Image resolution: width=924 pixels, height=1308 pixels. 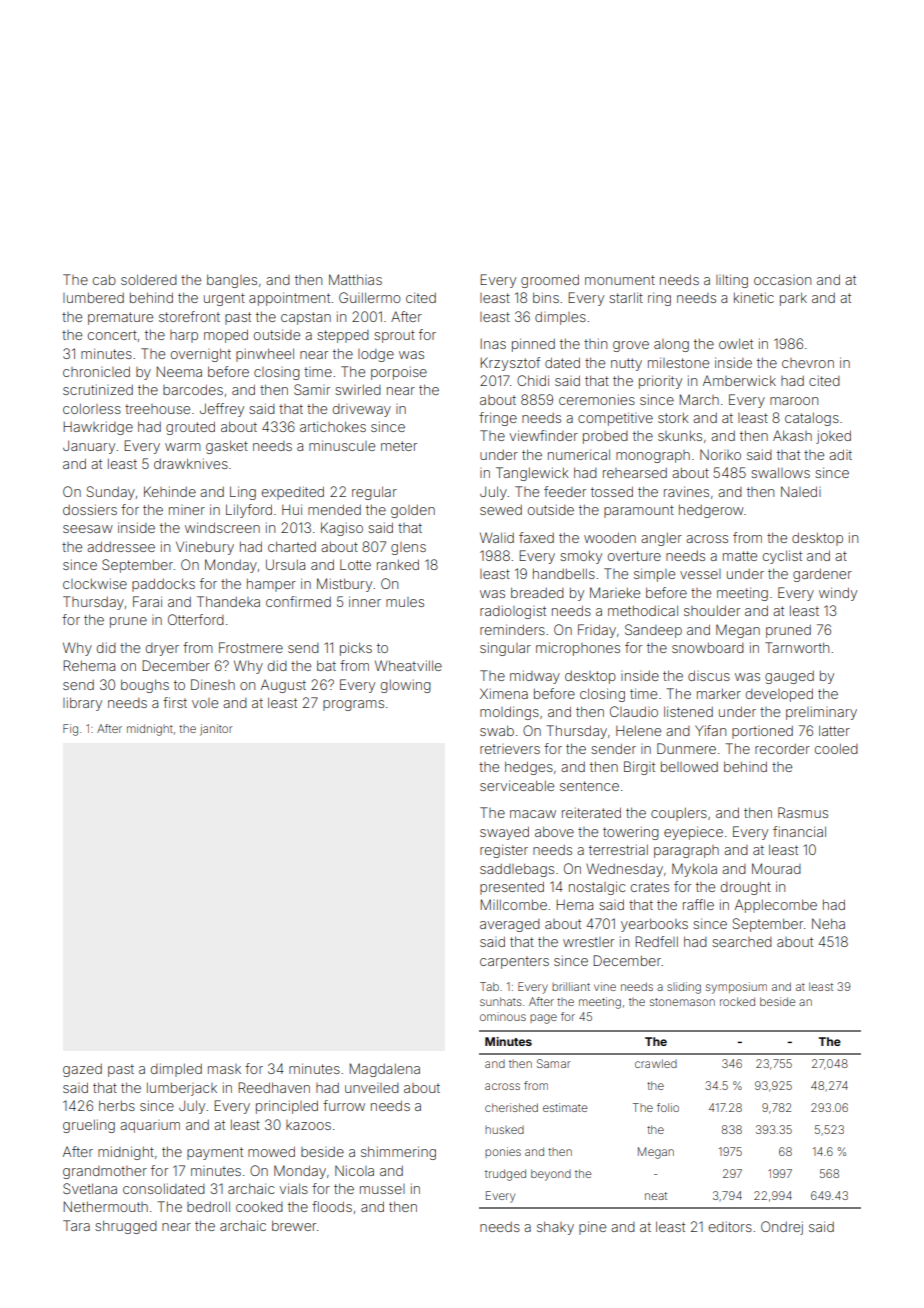 I want to click on Ondrej, so click(x=782, y=1228).
